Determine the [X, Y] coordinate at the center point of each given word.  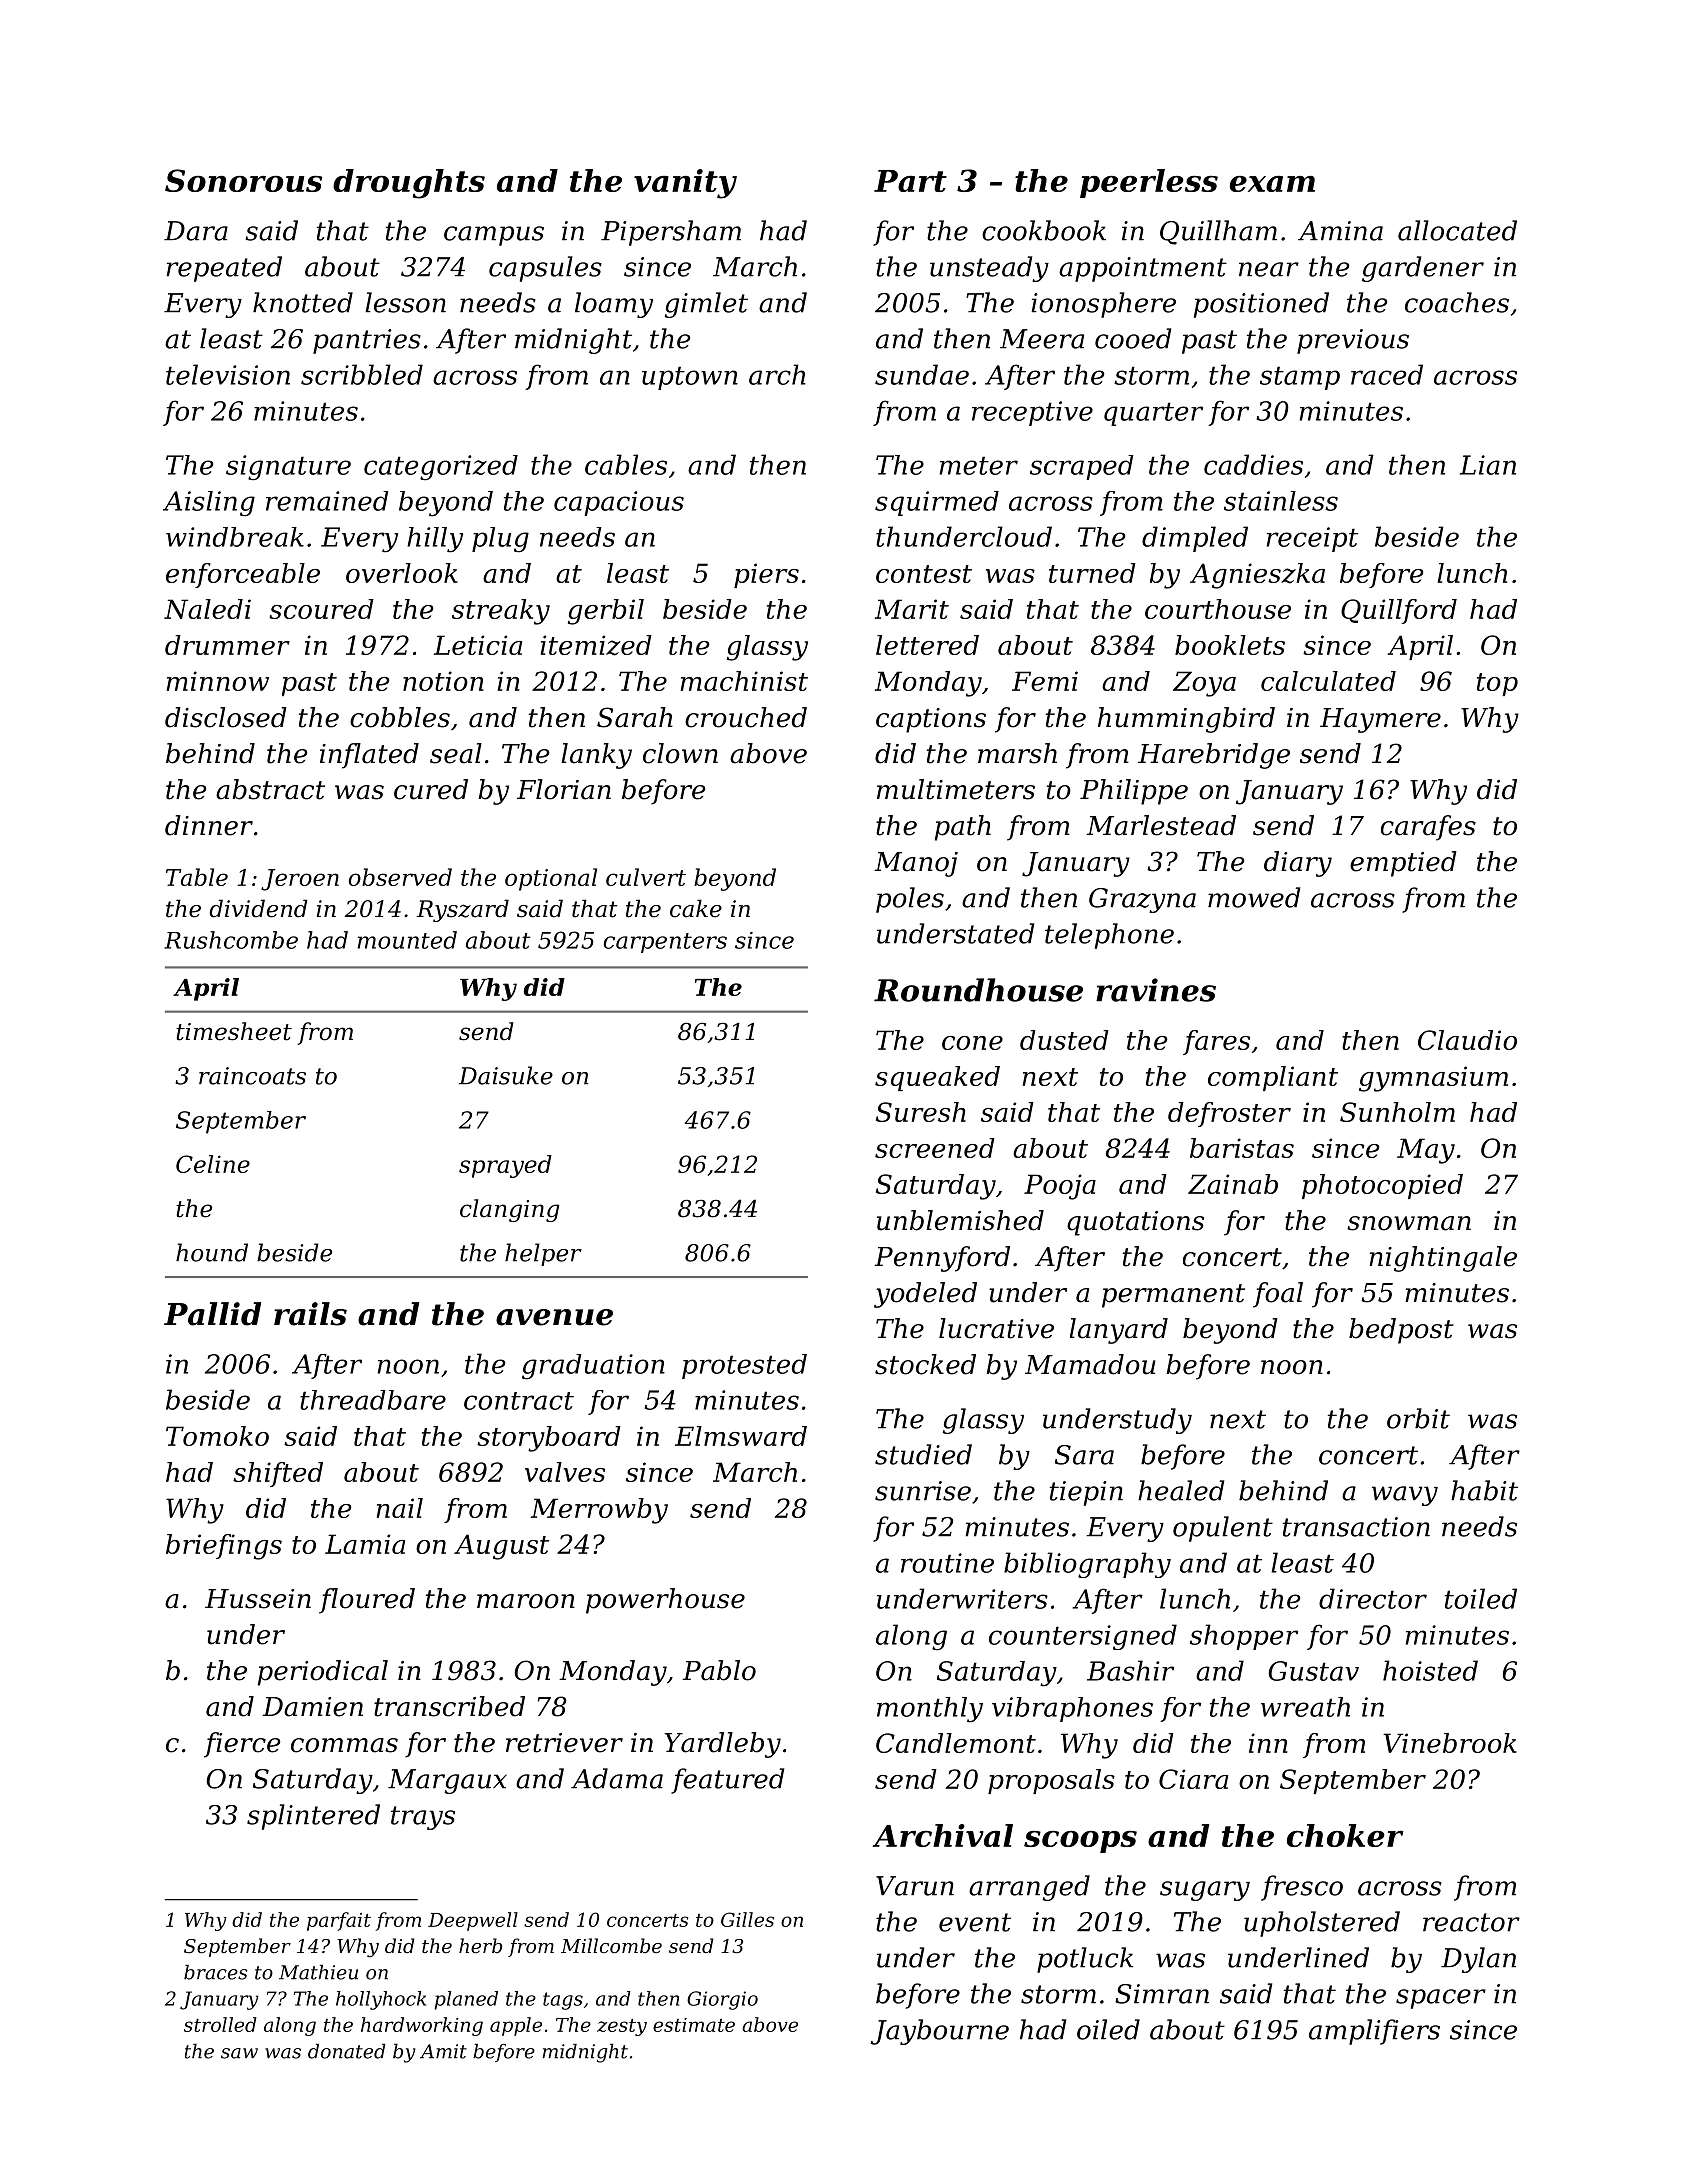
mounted [407, 940]
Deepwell [473, 1921]
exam [1272, 183]
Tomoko [217, 1436]
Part [910, 181]
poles [910, 900]
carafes [1428, 828]
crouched [746, 717]
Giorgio [722, 2000]
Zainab [1233, 1184]
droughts [409, 184]
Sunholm [1397, 1112]
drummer [227, 645]
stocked [925, 1364]
